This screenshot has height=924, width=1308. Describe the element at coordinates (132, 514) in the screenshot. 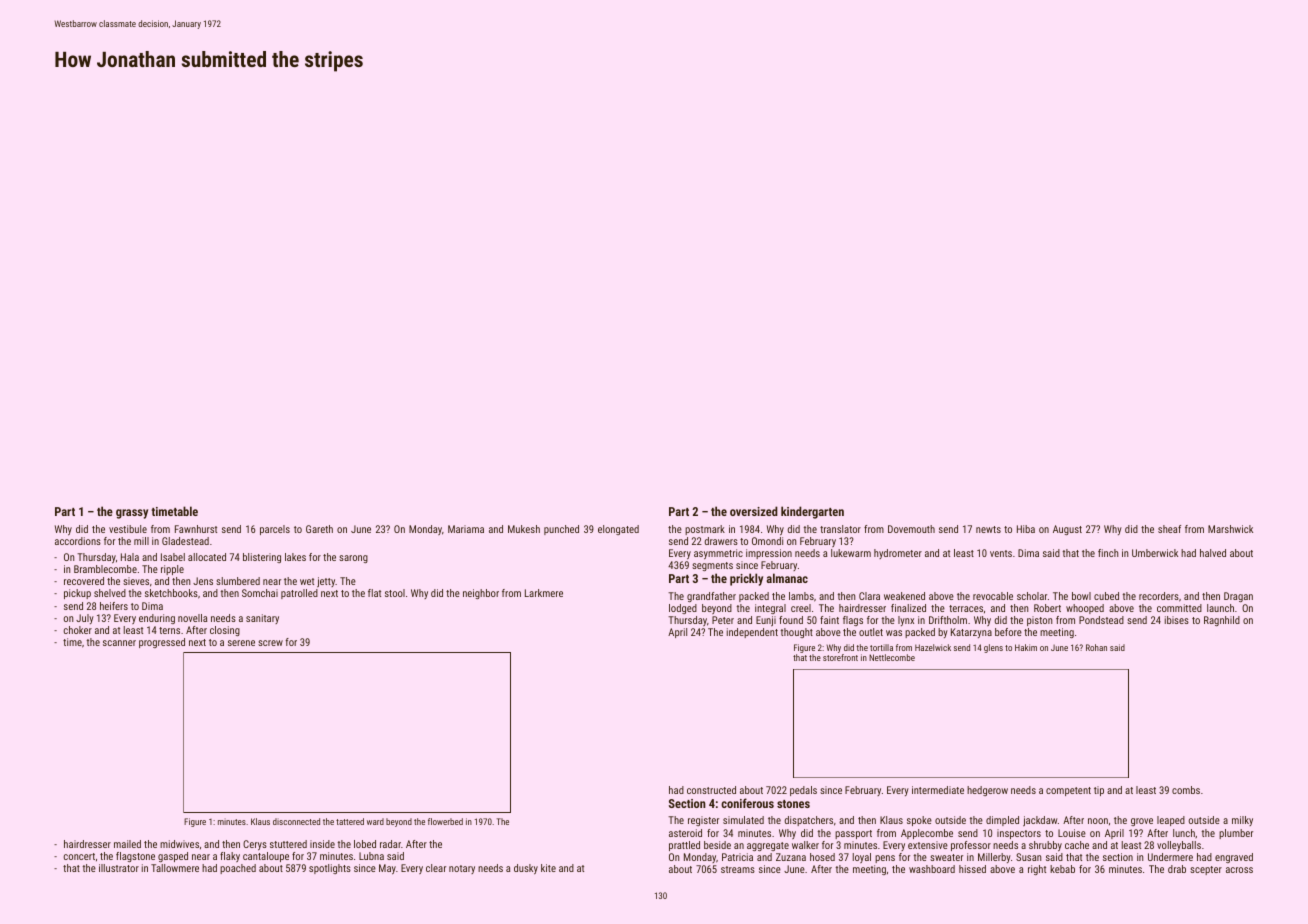

I see `grassy` at that location.
